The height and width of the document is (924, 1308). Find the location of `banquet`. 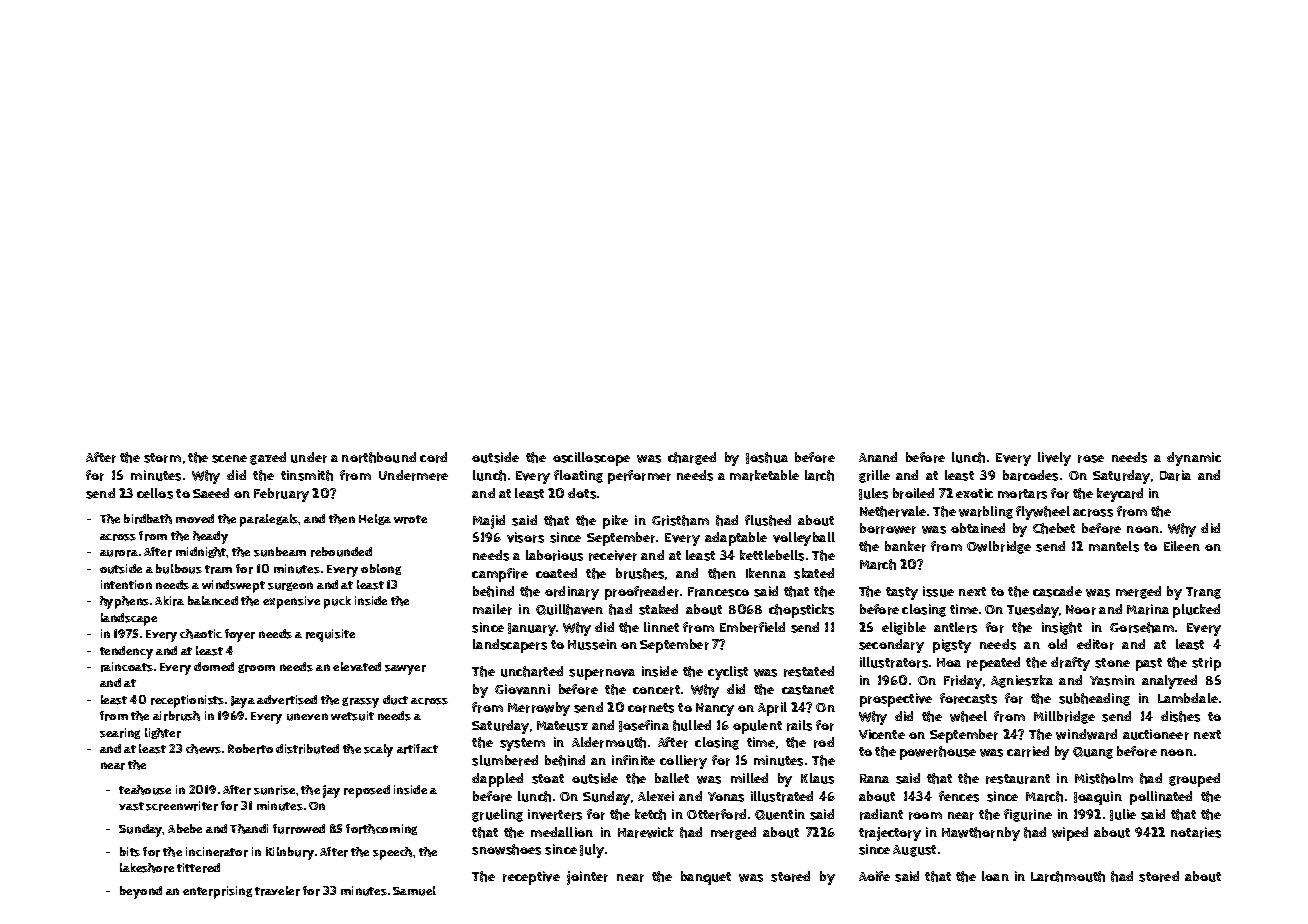

banquet is located at coordinates (706, 878).
